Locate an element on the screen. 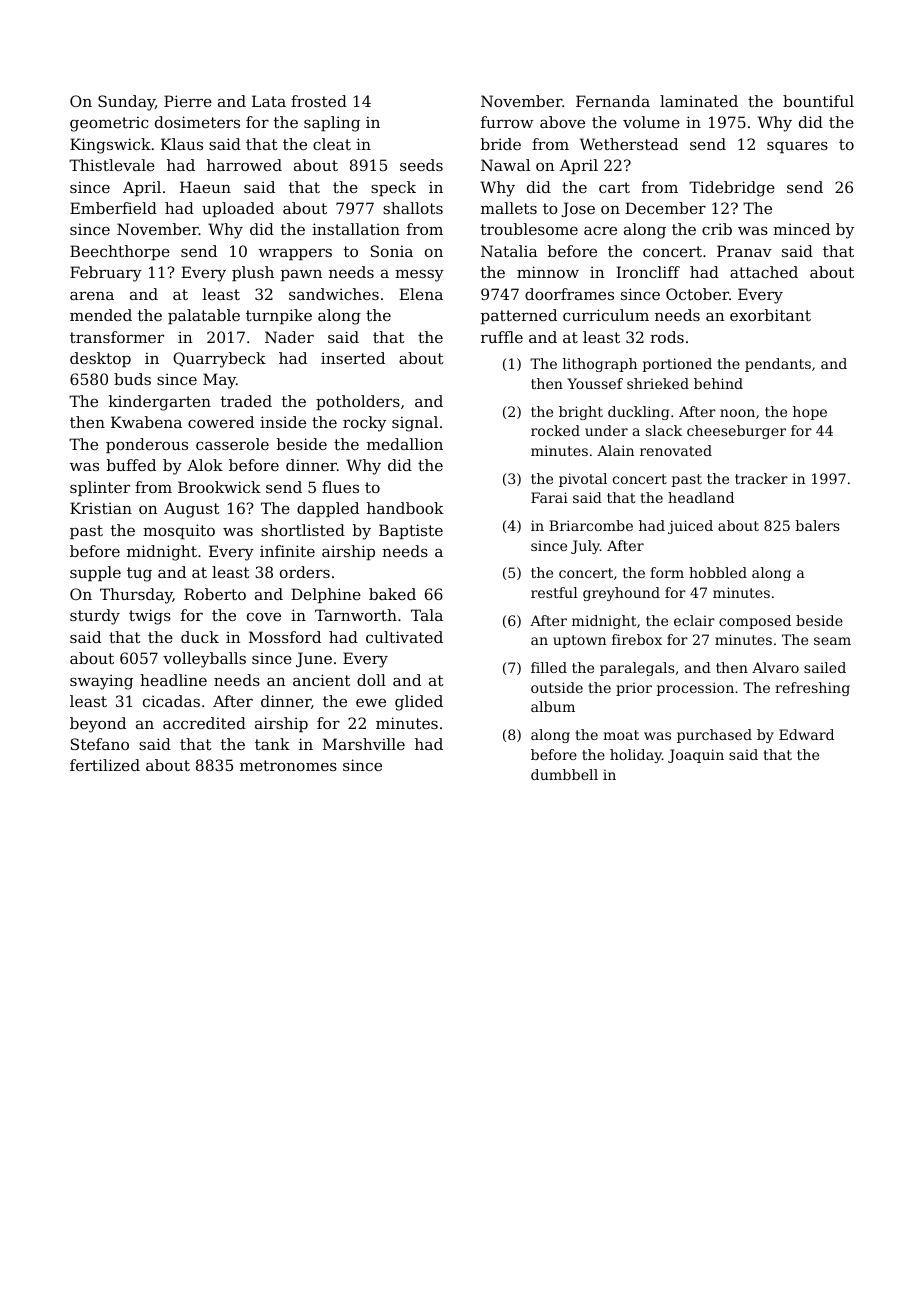 This screenshot has height=1308, width=924. Pranav is located at coordinates (744, 251).
